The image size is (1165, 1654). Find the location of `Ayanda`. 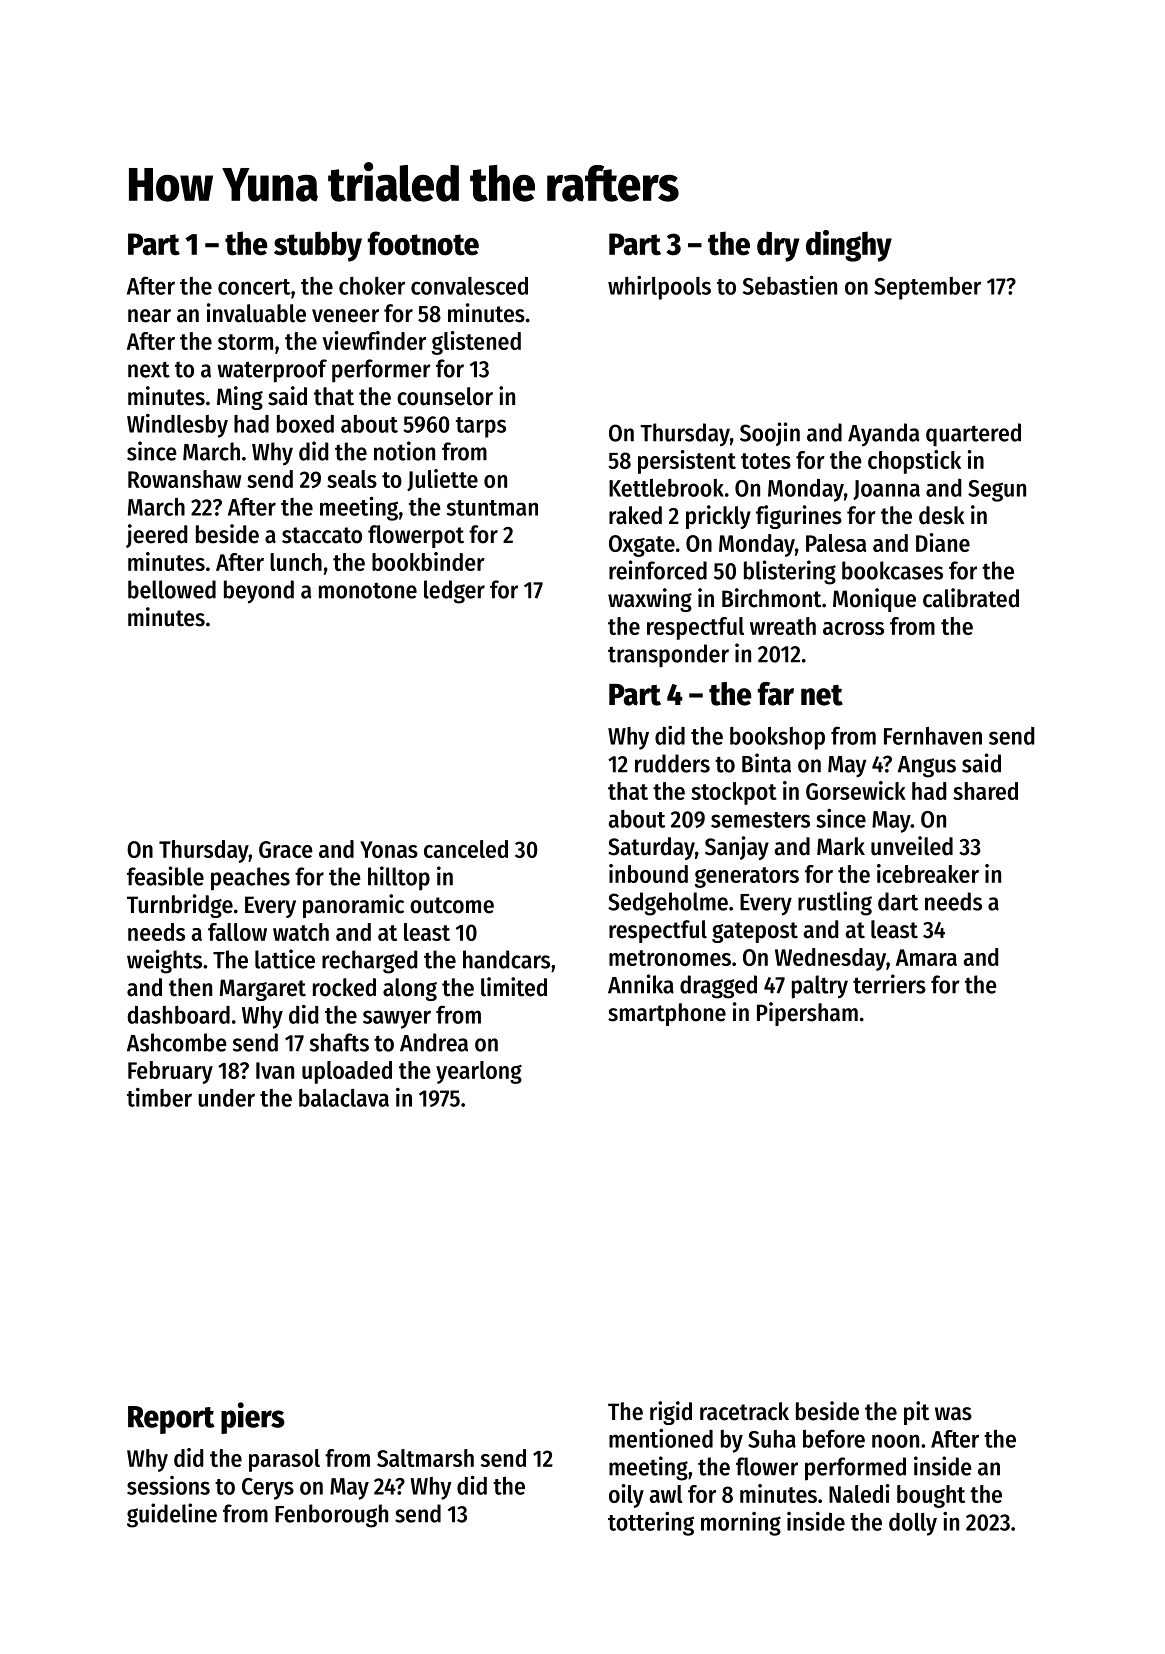

Ayanda is located at coordinates (883, 435).
